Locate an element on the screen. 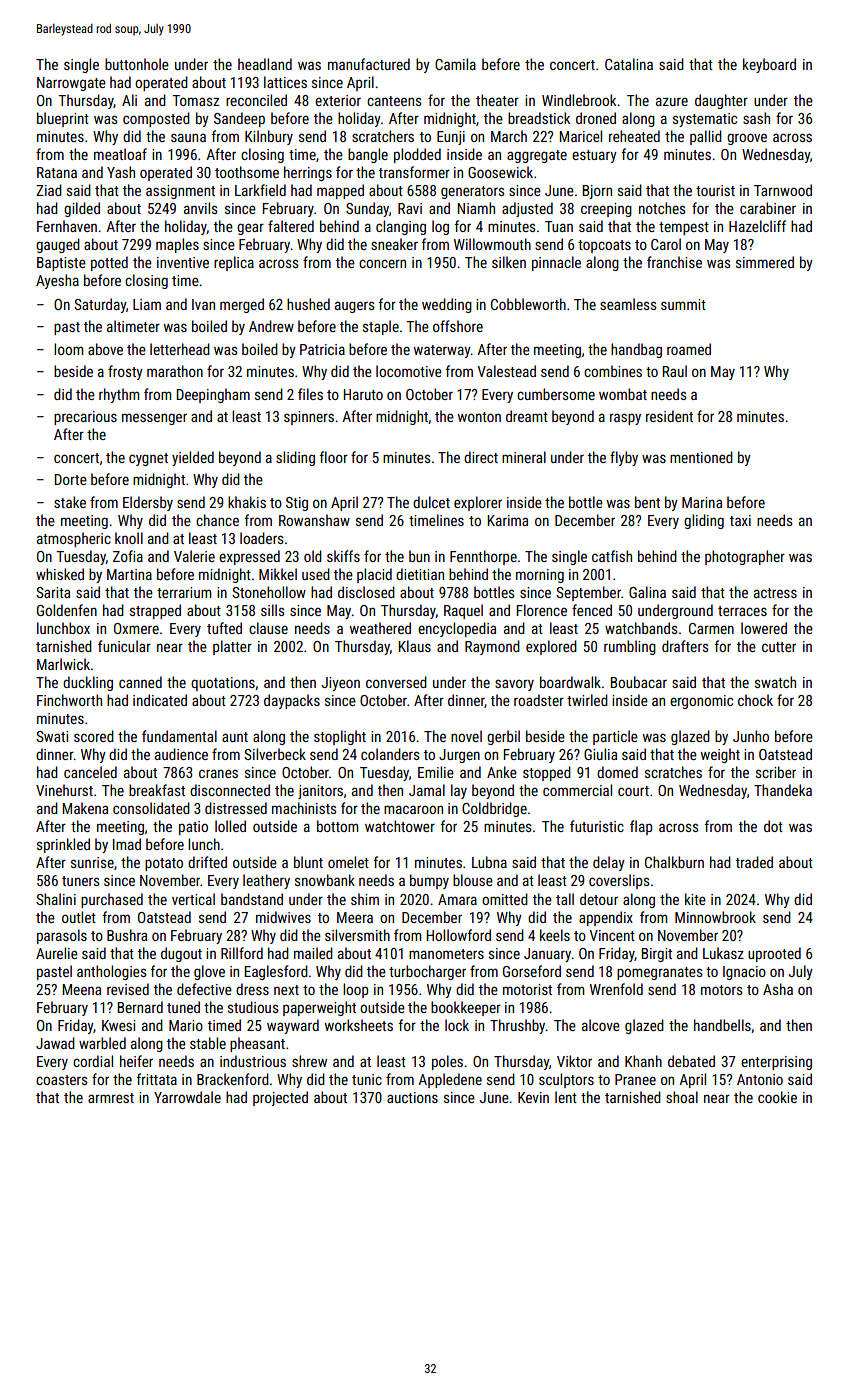  Catalina is located at coordinates (629, 64).
